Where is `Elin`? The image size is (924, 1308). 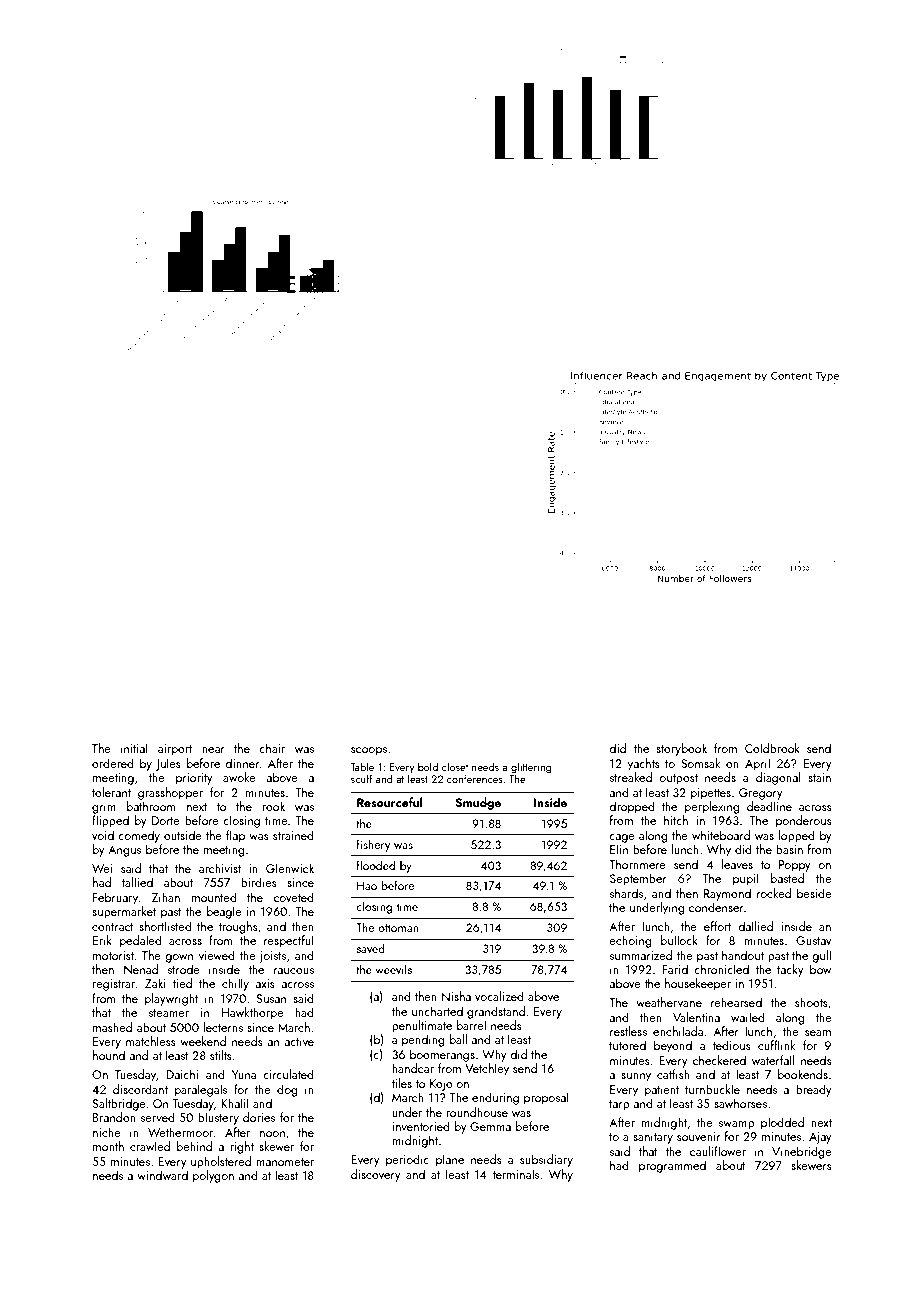 Elin is located at coordinates (619, 849).
